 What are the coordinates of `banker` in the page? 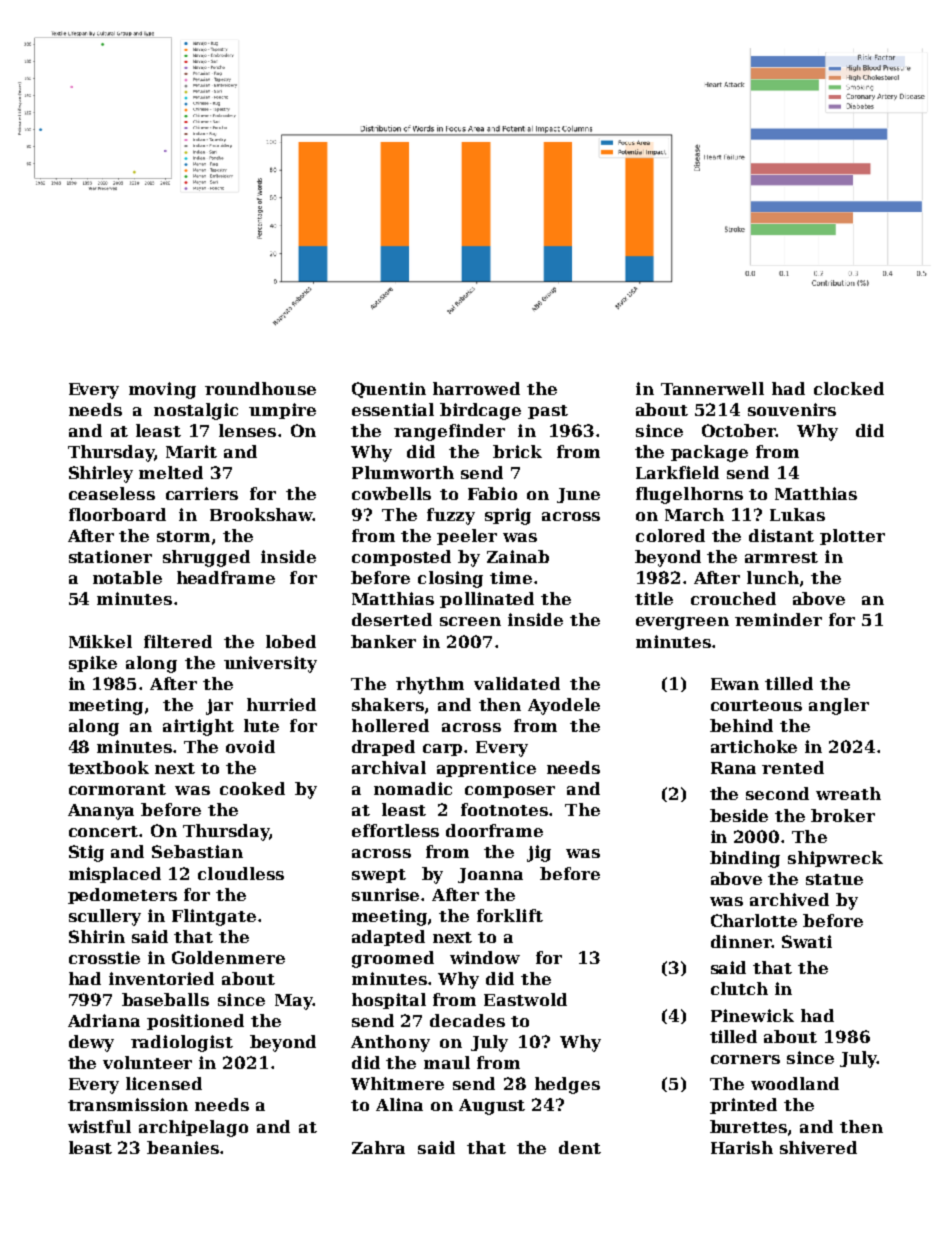 It's located at (383, 641).
